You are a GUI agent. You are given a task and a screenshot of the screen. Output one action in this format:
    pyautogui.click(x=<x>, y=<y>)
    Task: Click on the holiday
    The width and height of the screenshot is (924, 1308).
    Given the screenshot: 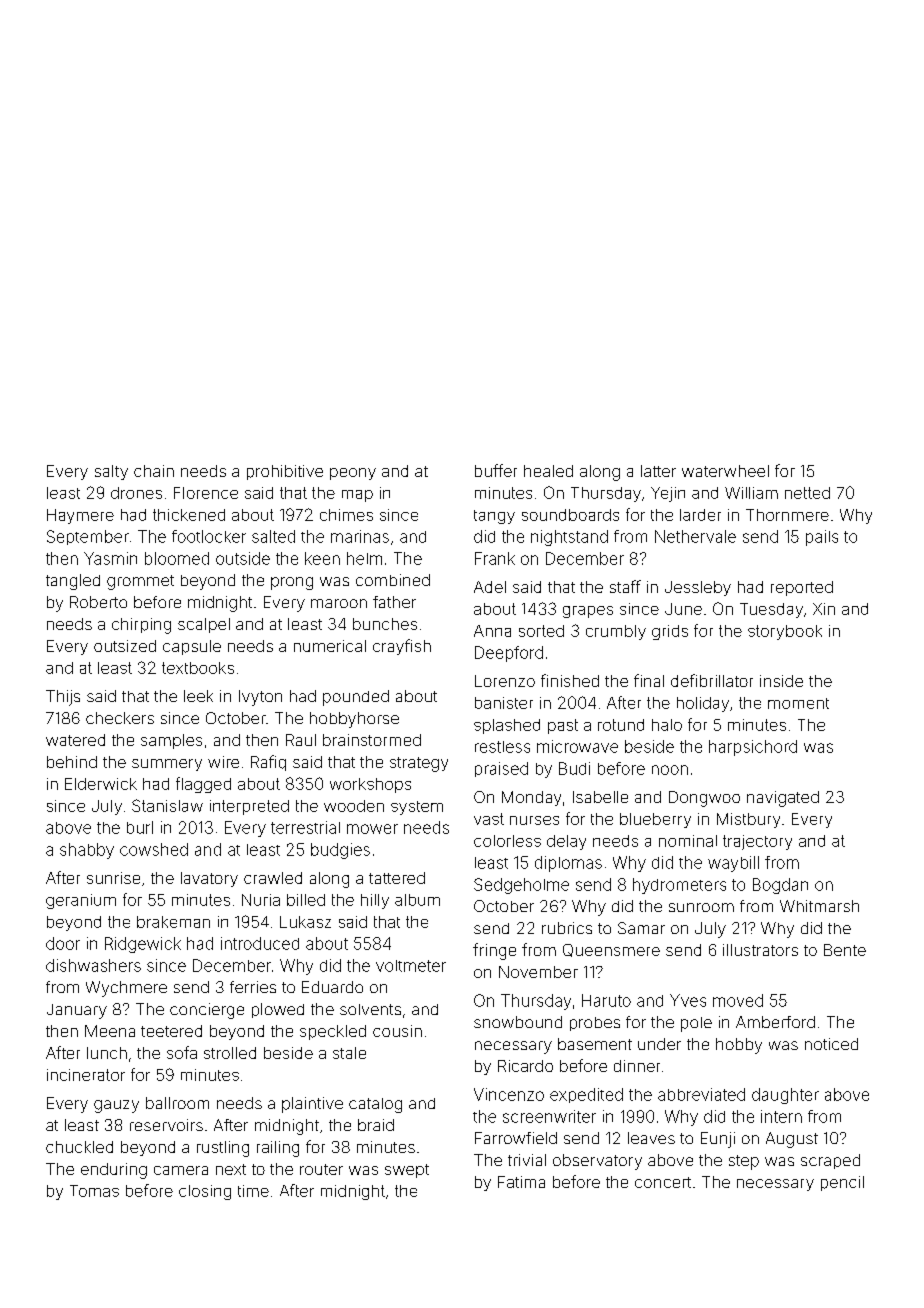 What is the action you would take?
    pyautogui.click(x=703, y=704)
